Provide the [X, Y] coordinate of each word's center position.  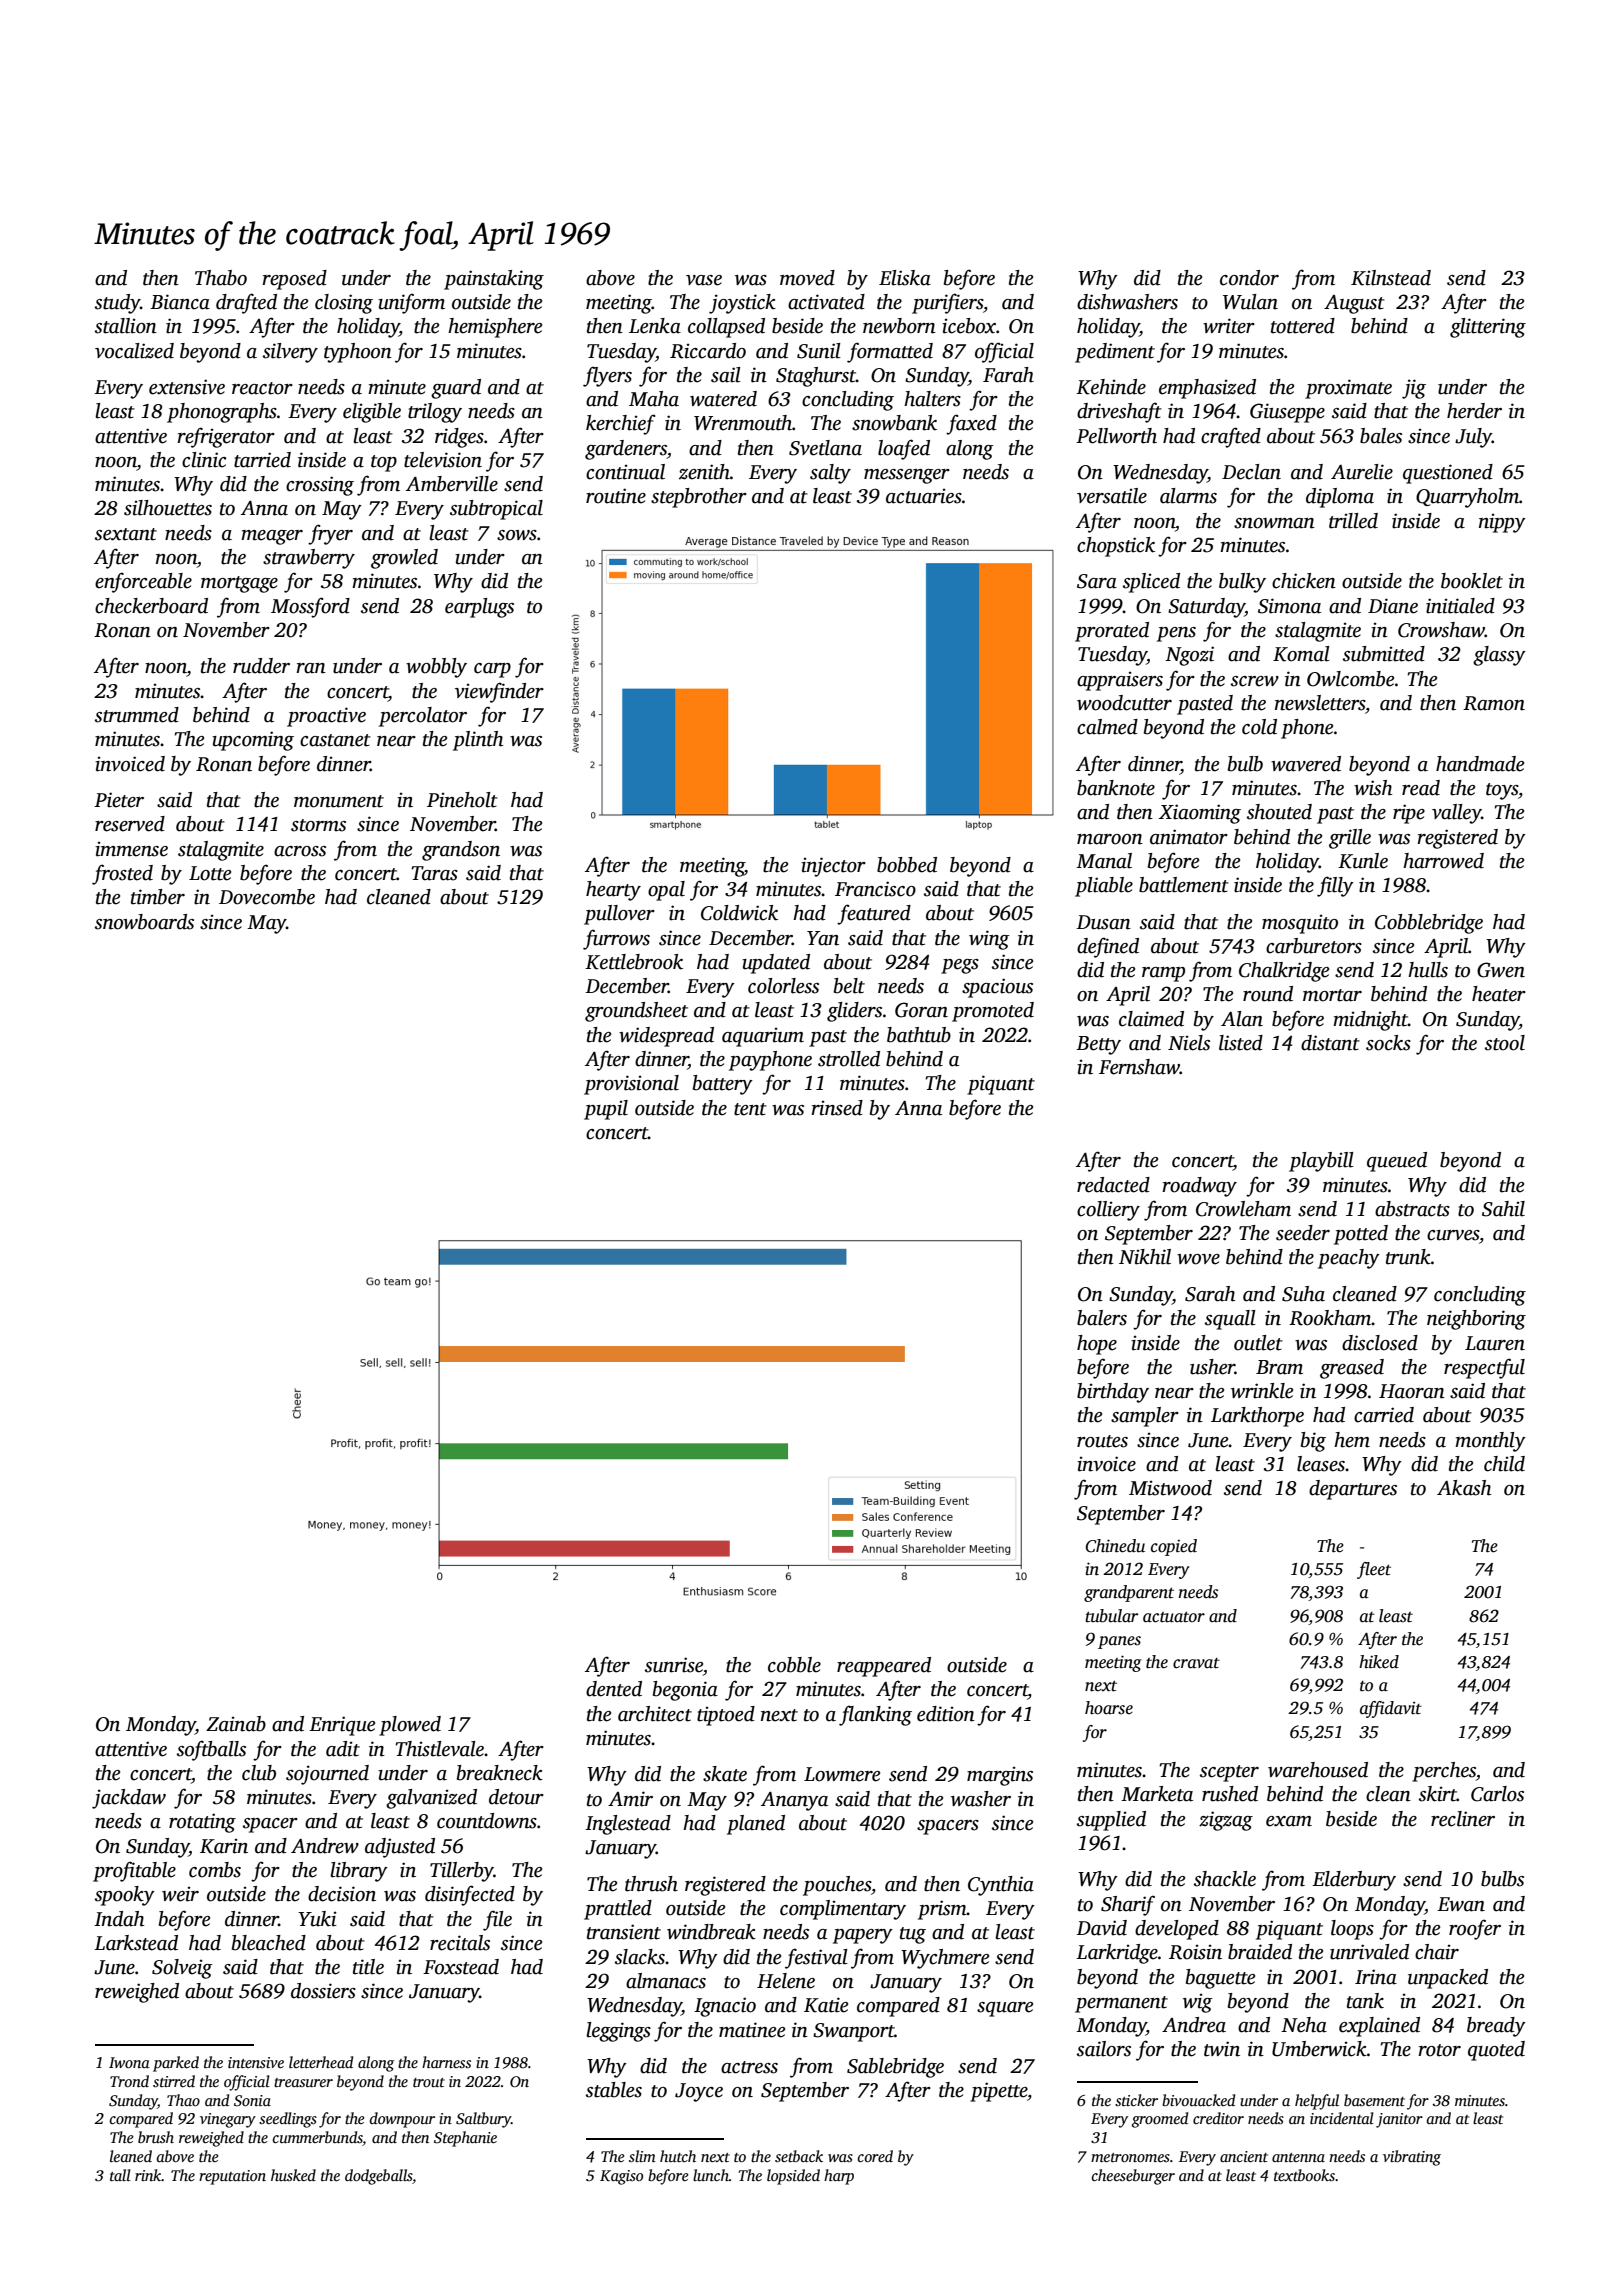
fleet [1374, 1570]
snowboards [144, 922]
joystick [742, 304]
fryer [330, 534]
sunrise [674, 1665]
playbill [1321, 1162]
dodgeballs [378, 2177]
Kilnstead [1391, 278]
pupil [606, 1110]
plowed [410, 1726]
